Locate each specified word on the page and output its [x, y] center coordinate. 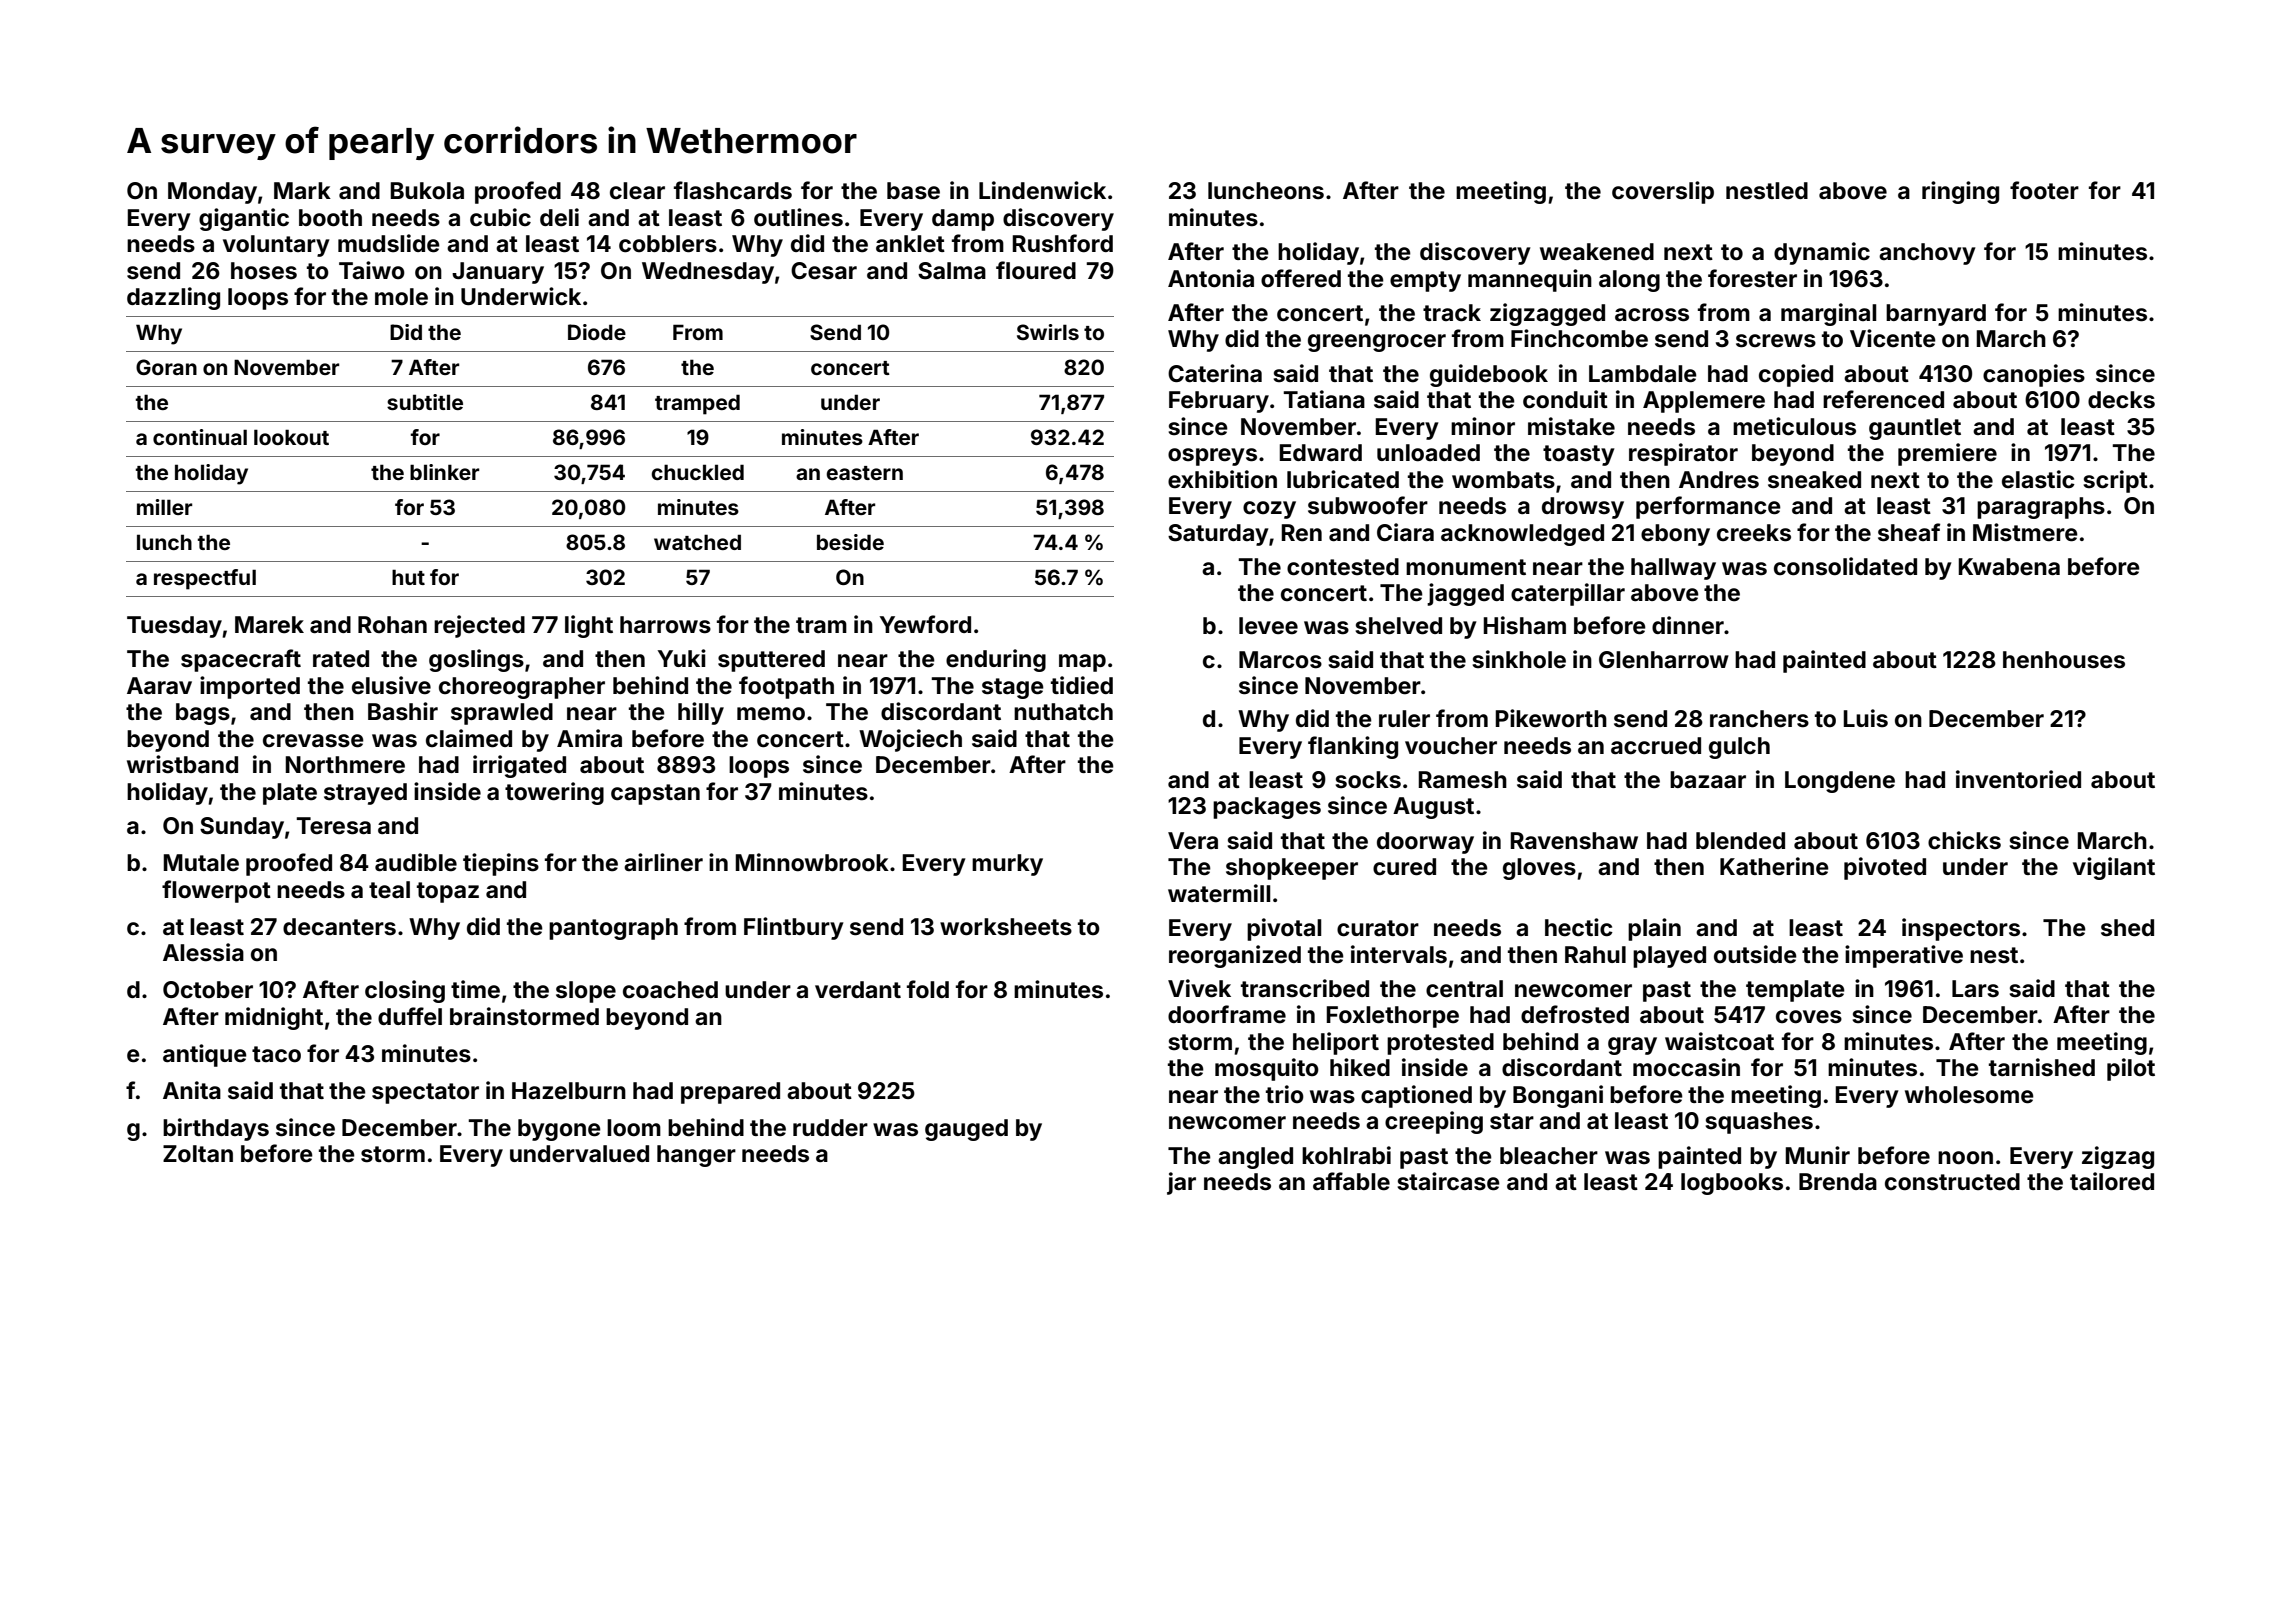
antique [205, 1055]
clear [637, 191]
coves [1809, 1017]
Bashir [403, 711]
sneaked [1814, 480]
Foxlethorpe [1392, 1017]
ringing [1960, 192]
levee [1268, 626]
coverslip [1663, 192]
